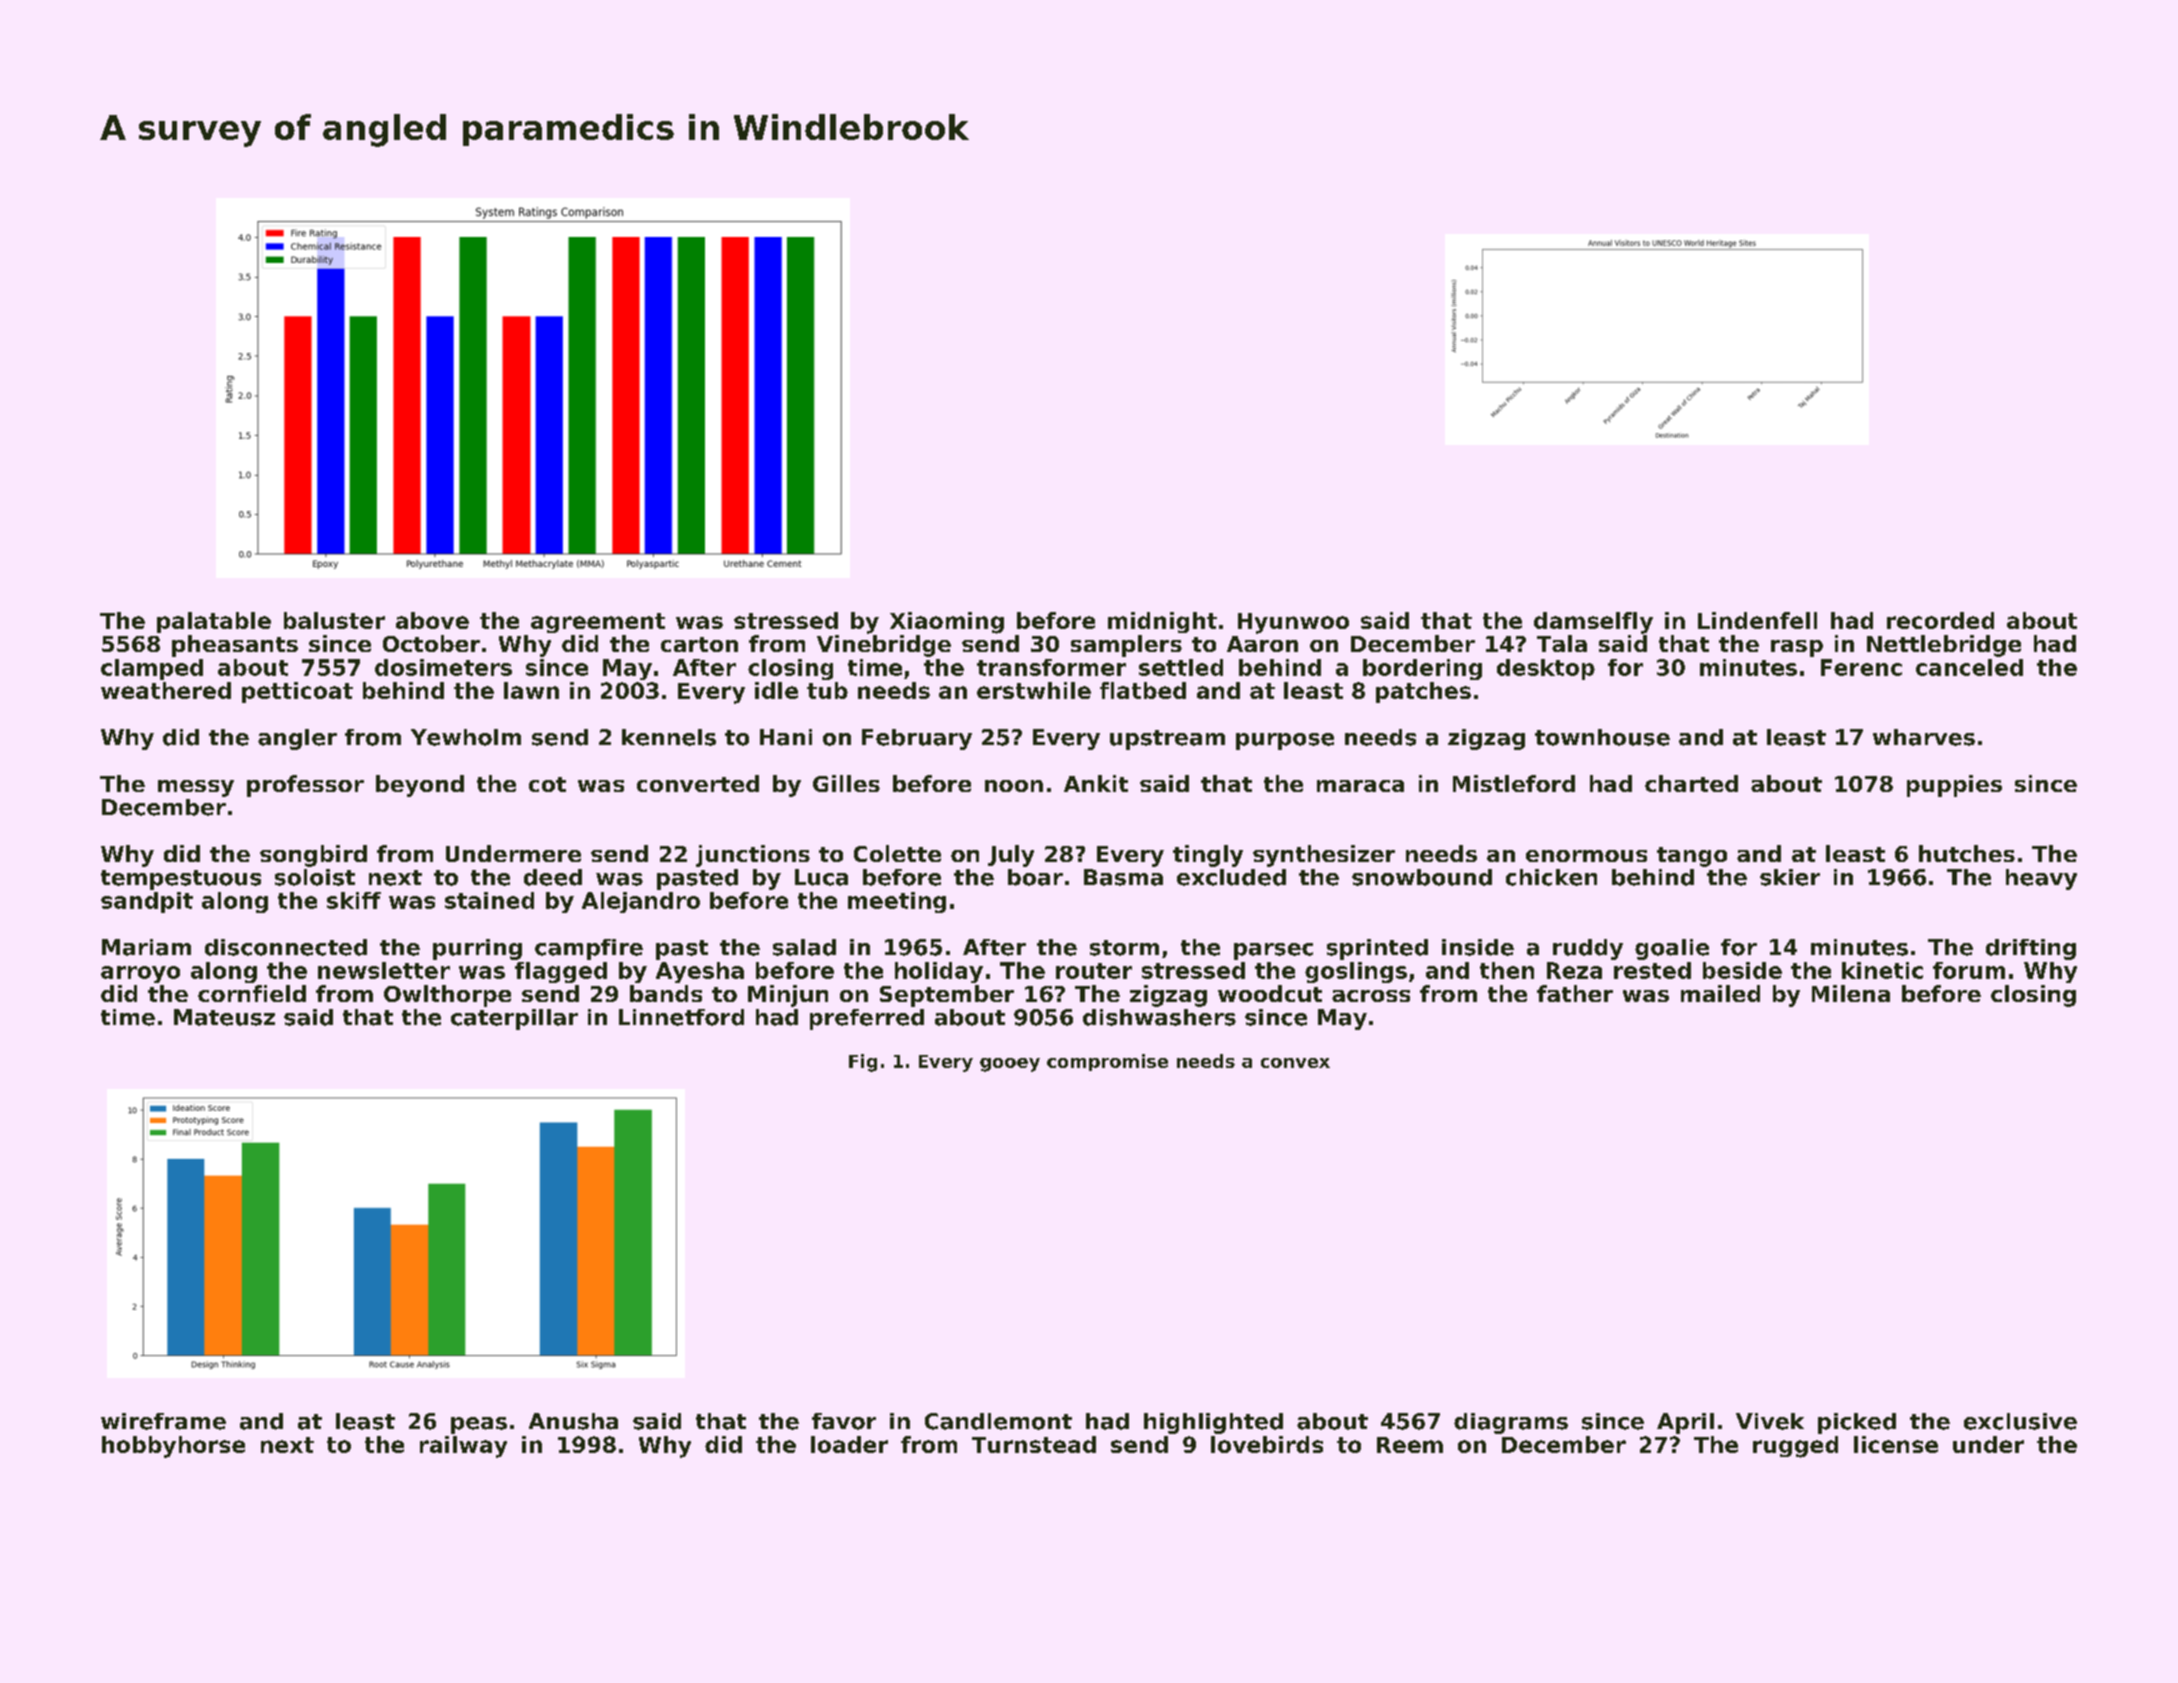 This screenshot has width=2178, height=1683. What do you see at coordinates (1010, 1065) in the screenshot?
I see `gooey` at bounding box center [1010, 1065].
